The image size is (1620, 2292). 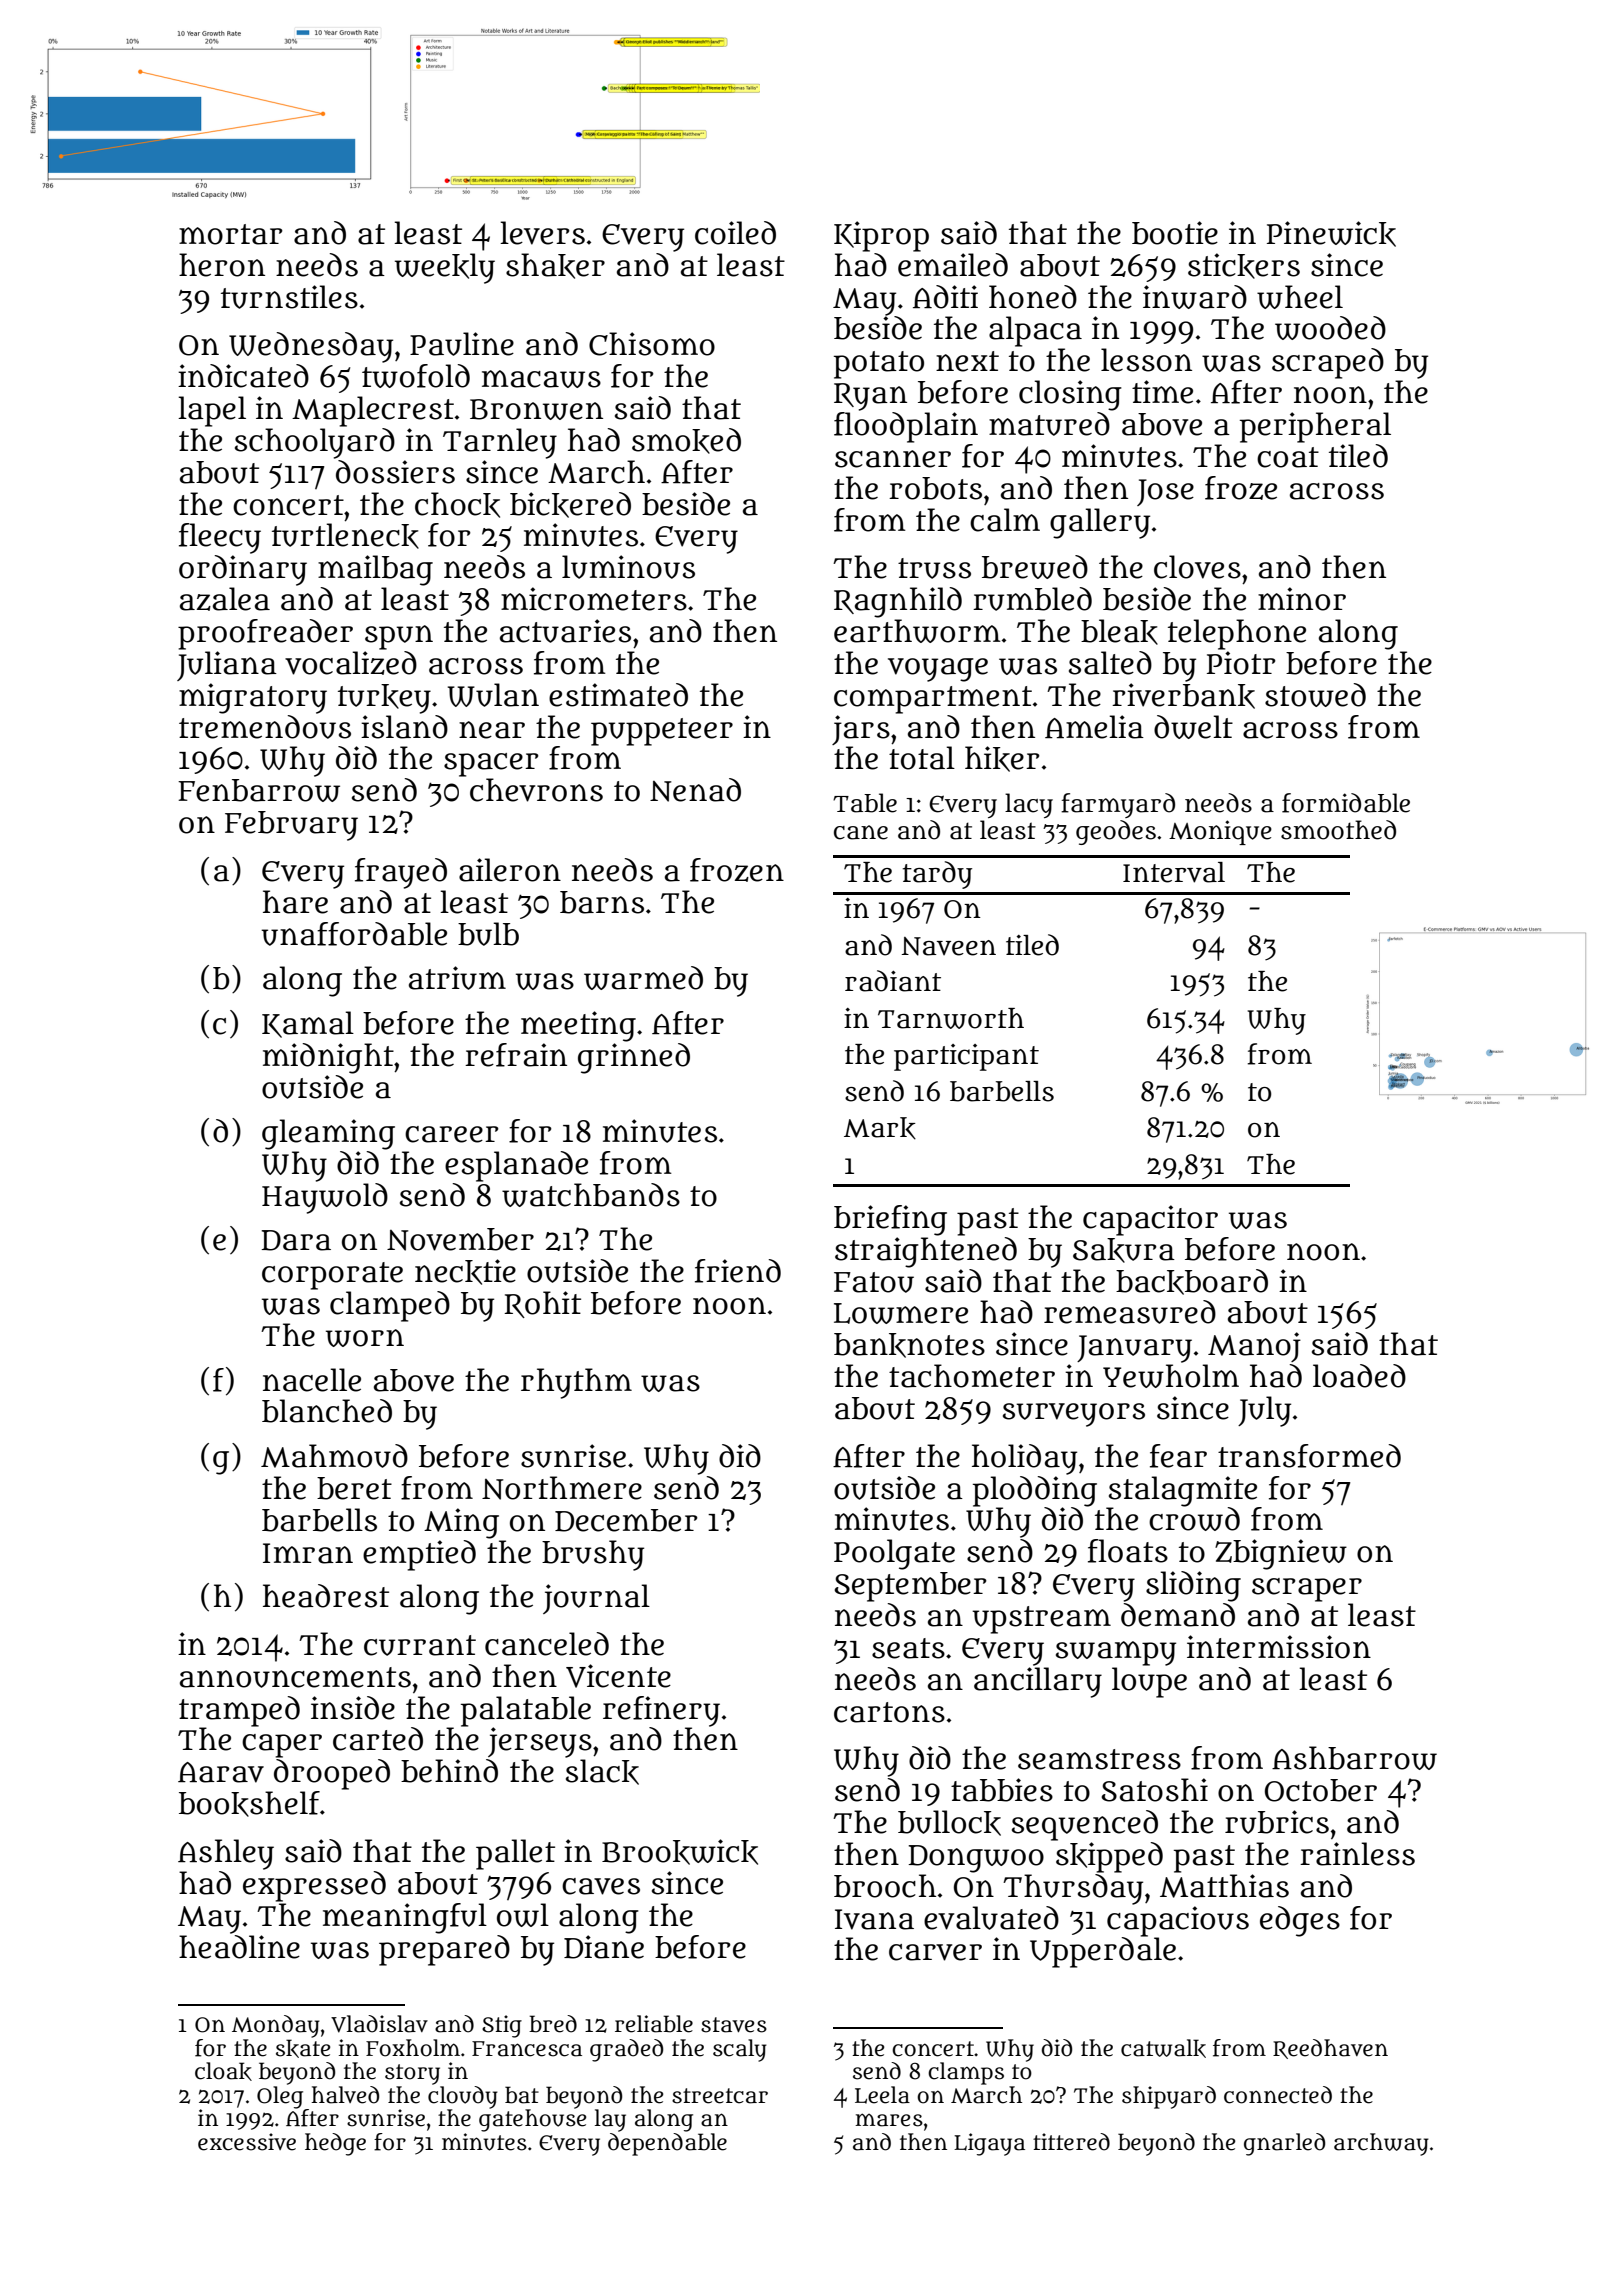 What do you see at coordinates (1193, 1586) in the screenshot?
I see `sliding` at bounding box center [1193, 1586].
